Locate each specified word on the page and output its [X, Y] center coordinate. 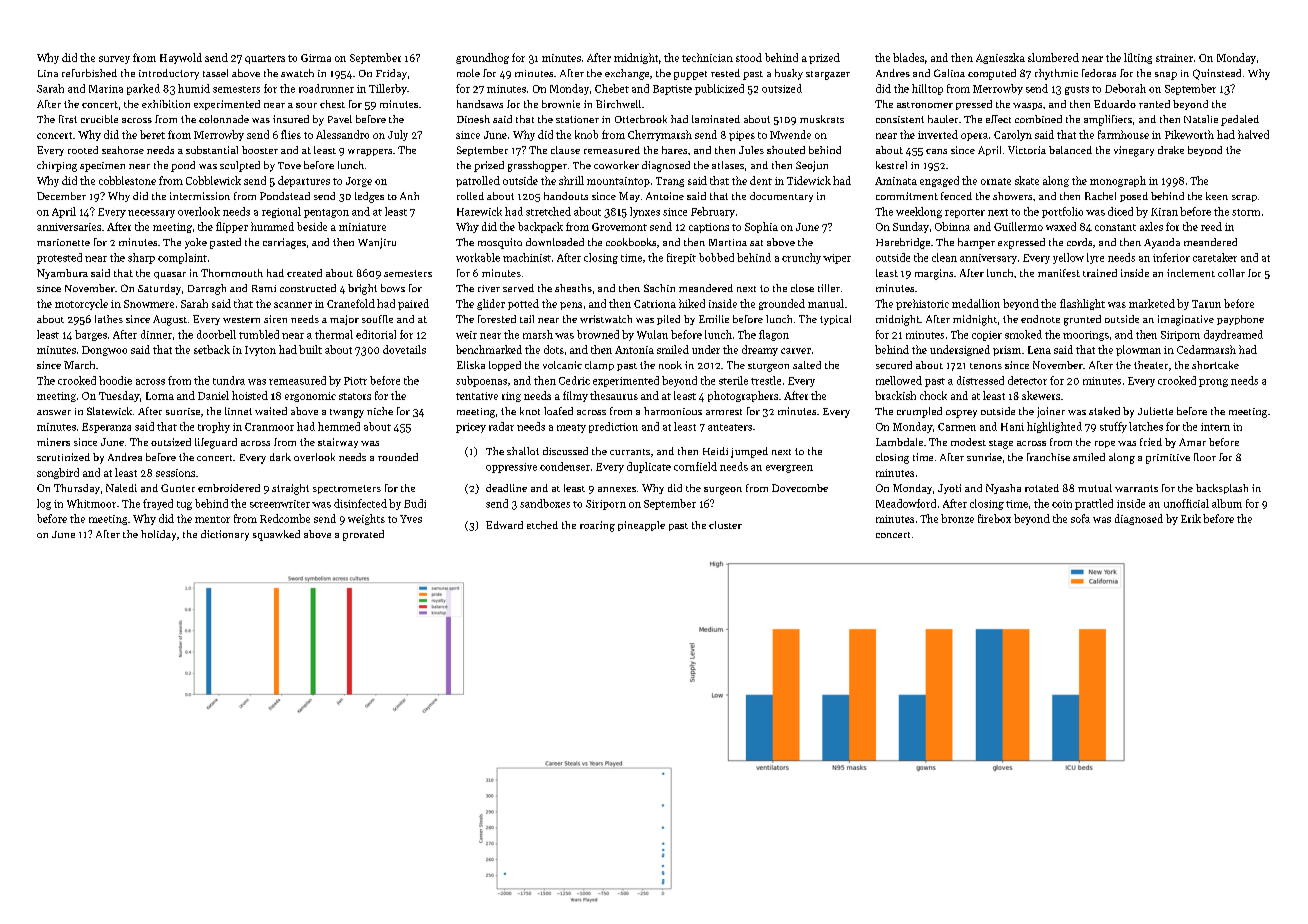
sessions [175, 473]
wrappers [370, 152]
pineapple [641, 526]
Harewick [479, 211]
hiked [692, 303]
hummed [272, 226]
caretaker [1215, 257]
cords [1079, 242]
